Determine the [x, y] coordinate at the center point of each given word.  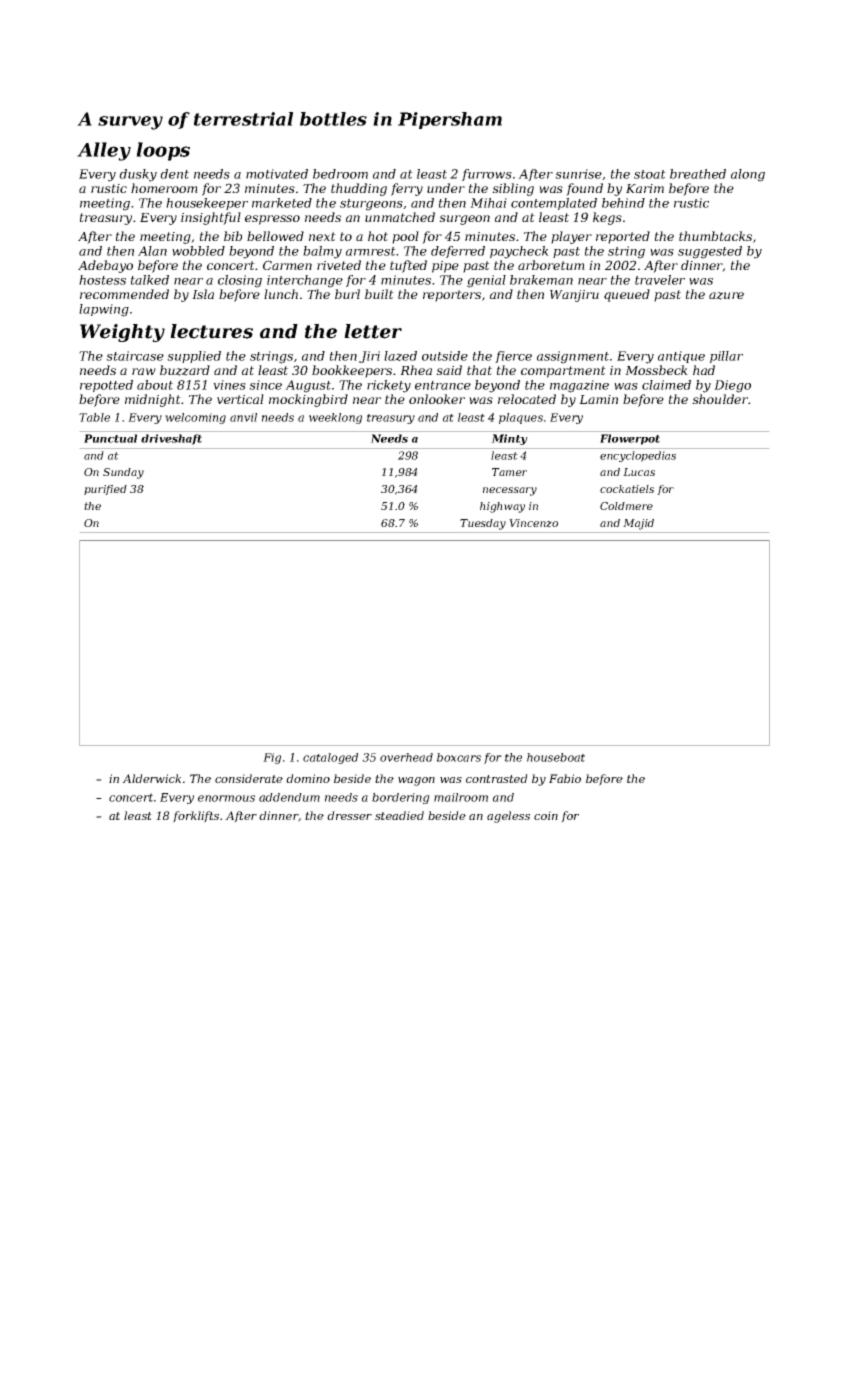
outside [445, 356]
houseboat [556, 757]
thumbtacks [715, 236]
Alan [152, 251]
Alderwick [151, 778]
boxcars [459, 757]
